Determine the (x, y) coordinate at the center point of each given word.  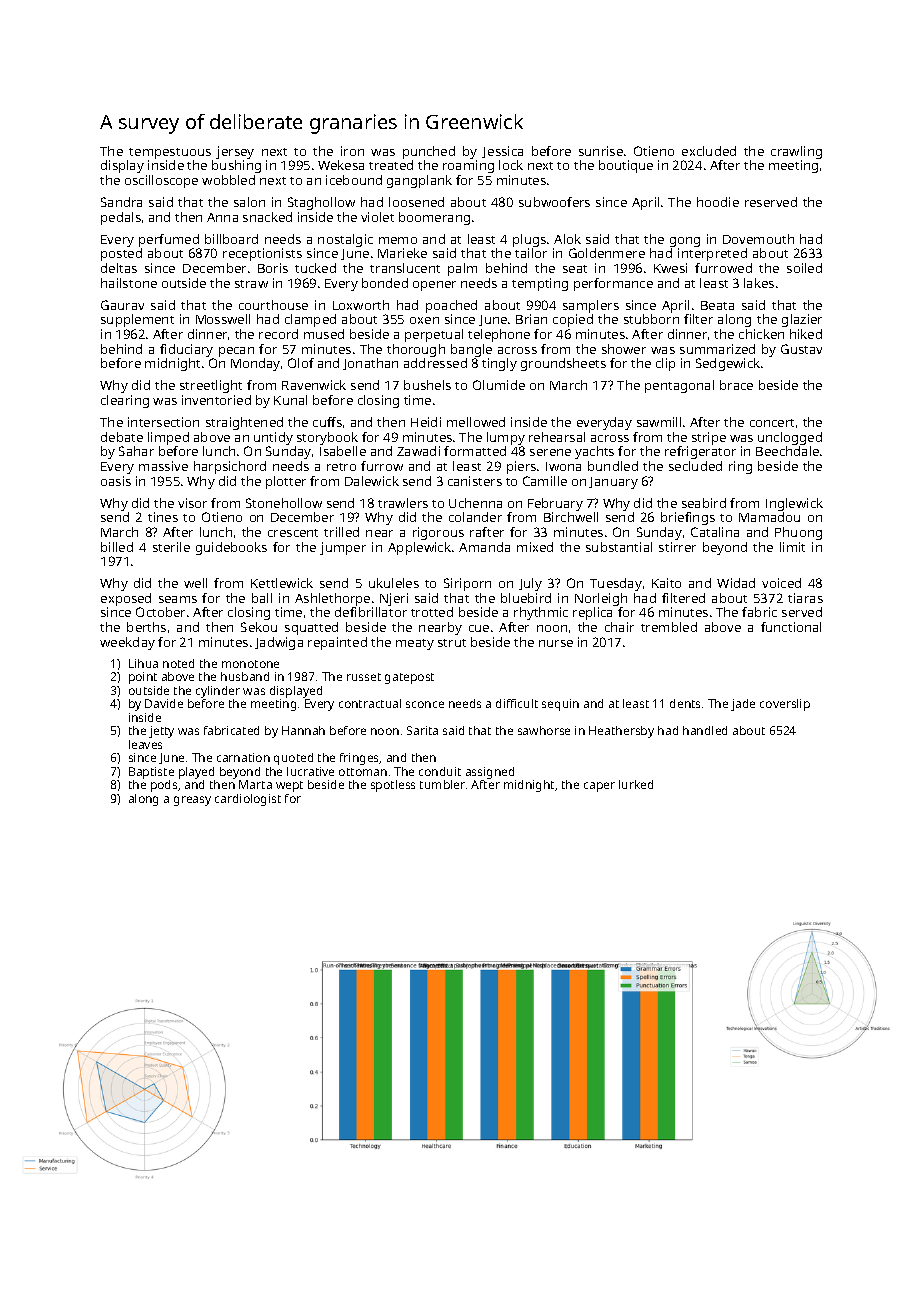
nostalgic (345, 240)
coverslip (785, 705)
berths (146, 627)
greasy (192, 801)
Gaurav (122, 305)
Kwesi (670, 268)
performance (613, 284)
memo (398, 240)
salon (249, 202)
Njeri (394, 599)
